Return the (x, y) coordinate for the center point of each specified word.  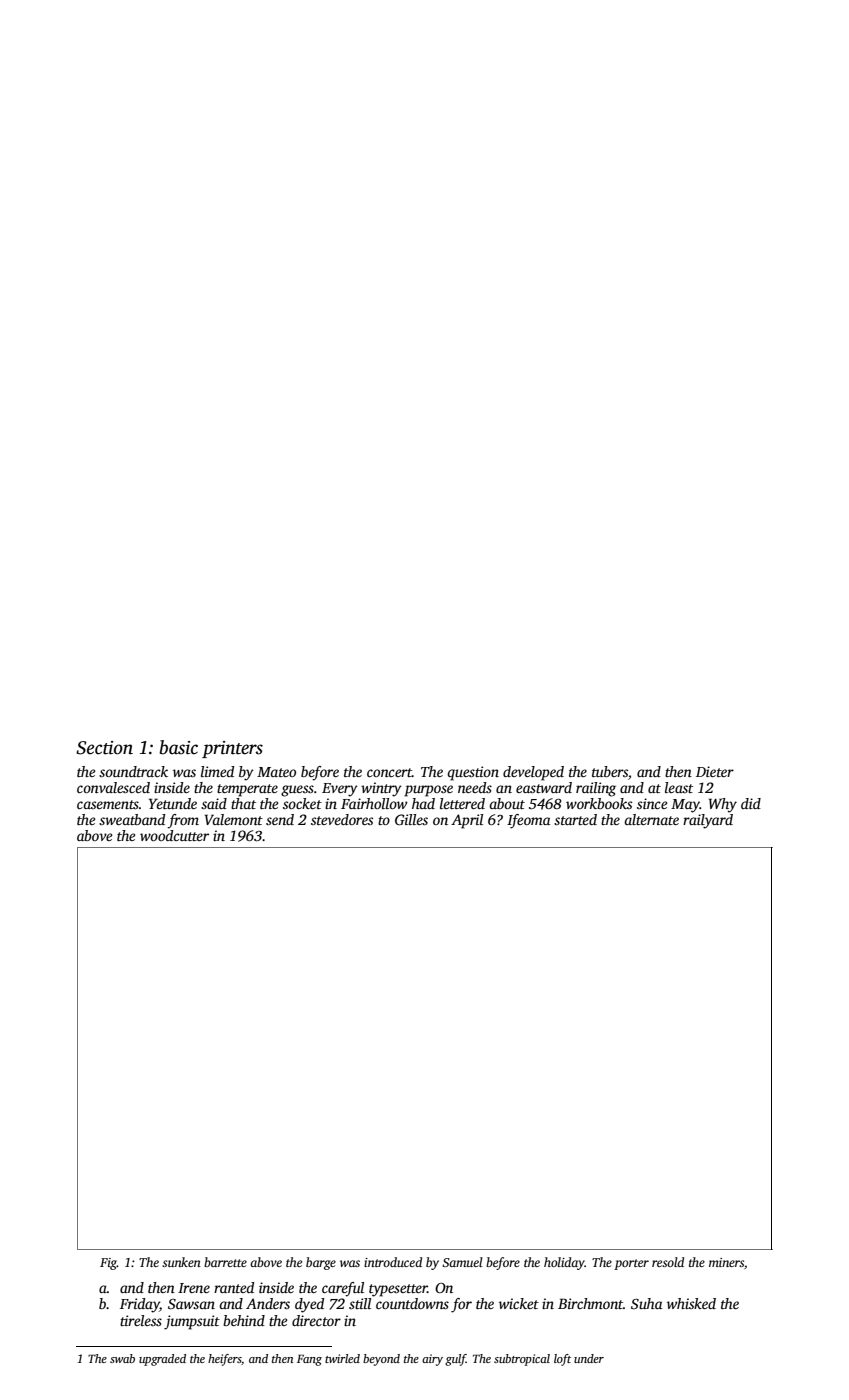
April (467, 821)
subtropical (522, 1360)
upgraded (162, 1360)
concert (389, 772)
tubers (610, 771)
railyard (708, 821)
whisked (691, 1303)
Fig (108, 1264)
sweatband (132, 819)
